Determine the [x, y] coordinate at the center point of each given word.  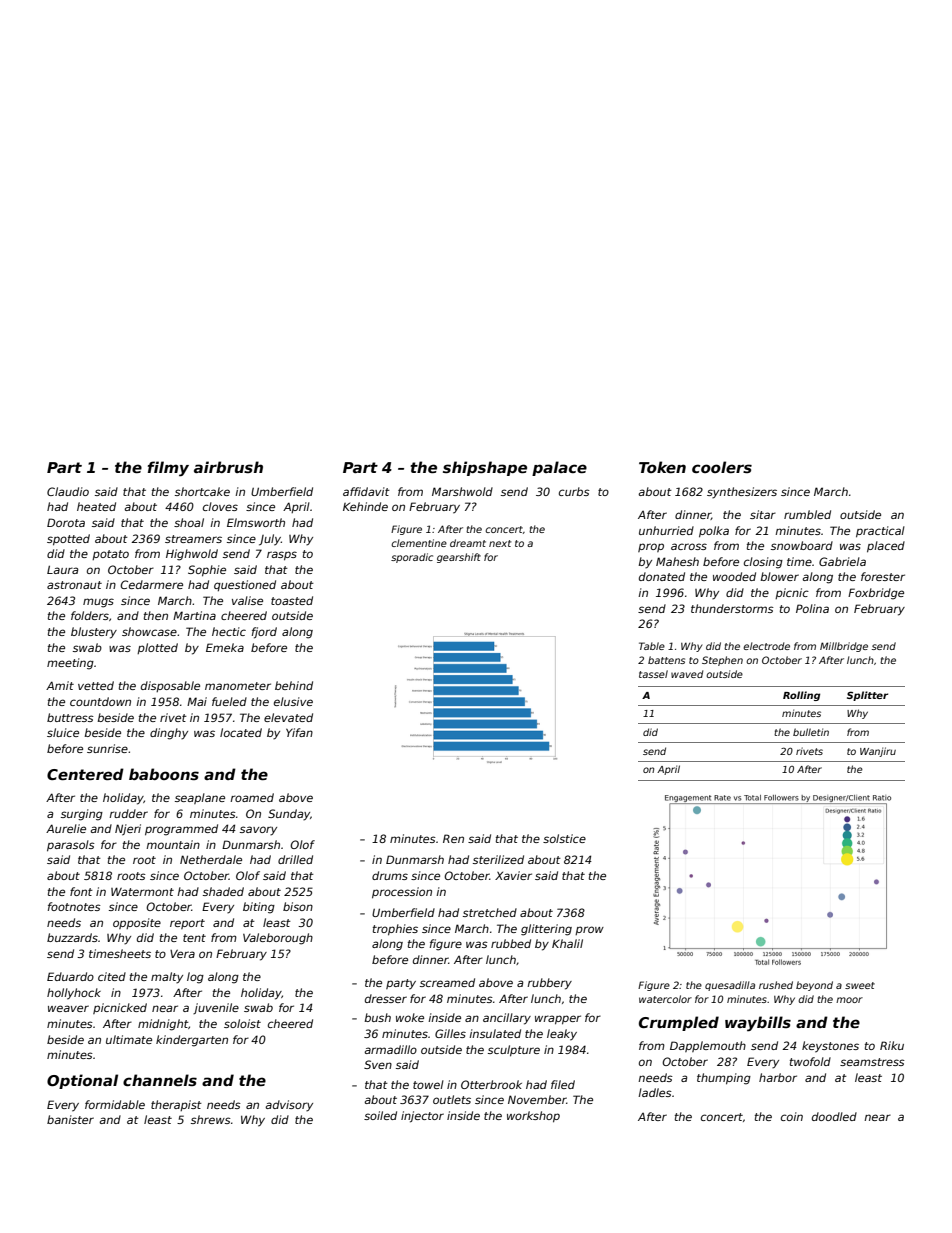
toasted [292, 600]
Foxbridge [876, 594]
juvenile [216, 1008]
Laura [63, 569]
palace [559, 468]
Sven [378, 1064]
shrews [211, 1119]
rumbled [807, 514]
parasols [71, 846]
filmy [168, 469]
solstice [564, 838]
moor [849, 1000]
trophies [395, 930]
